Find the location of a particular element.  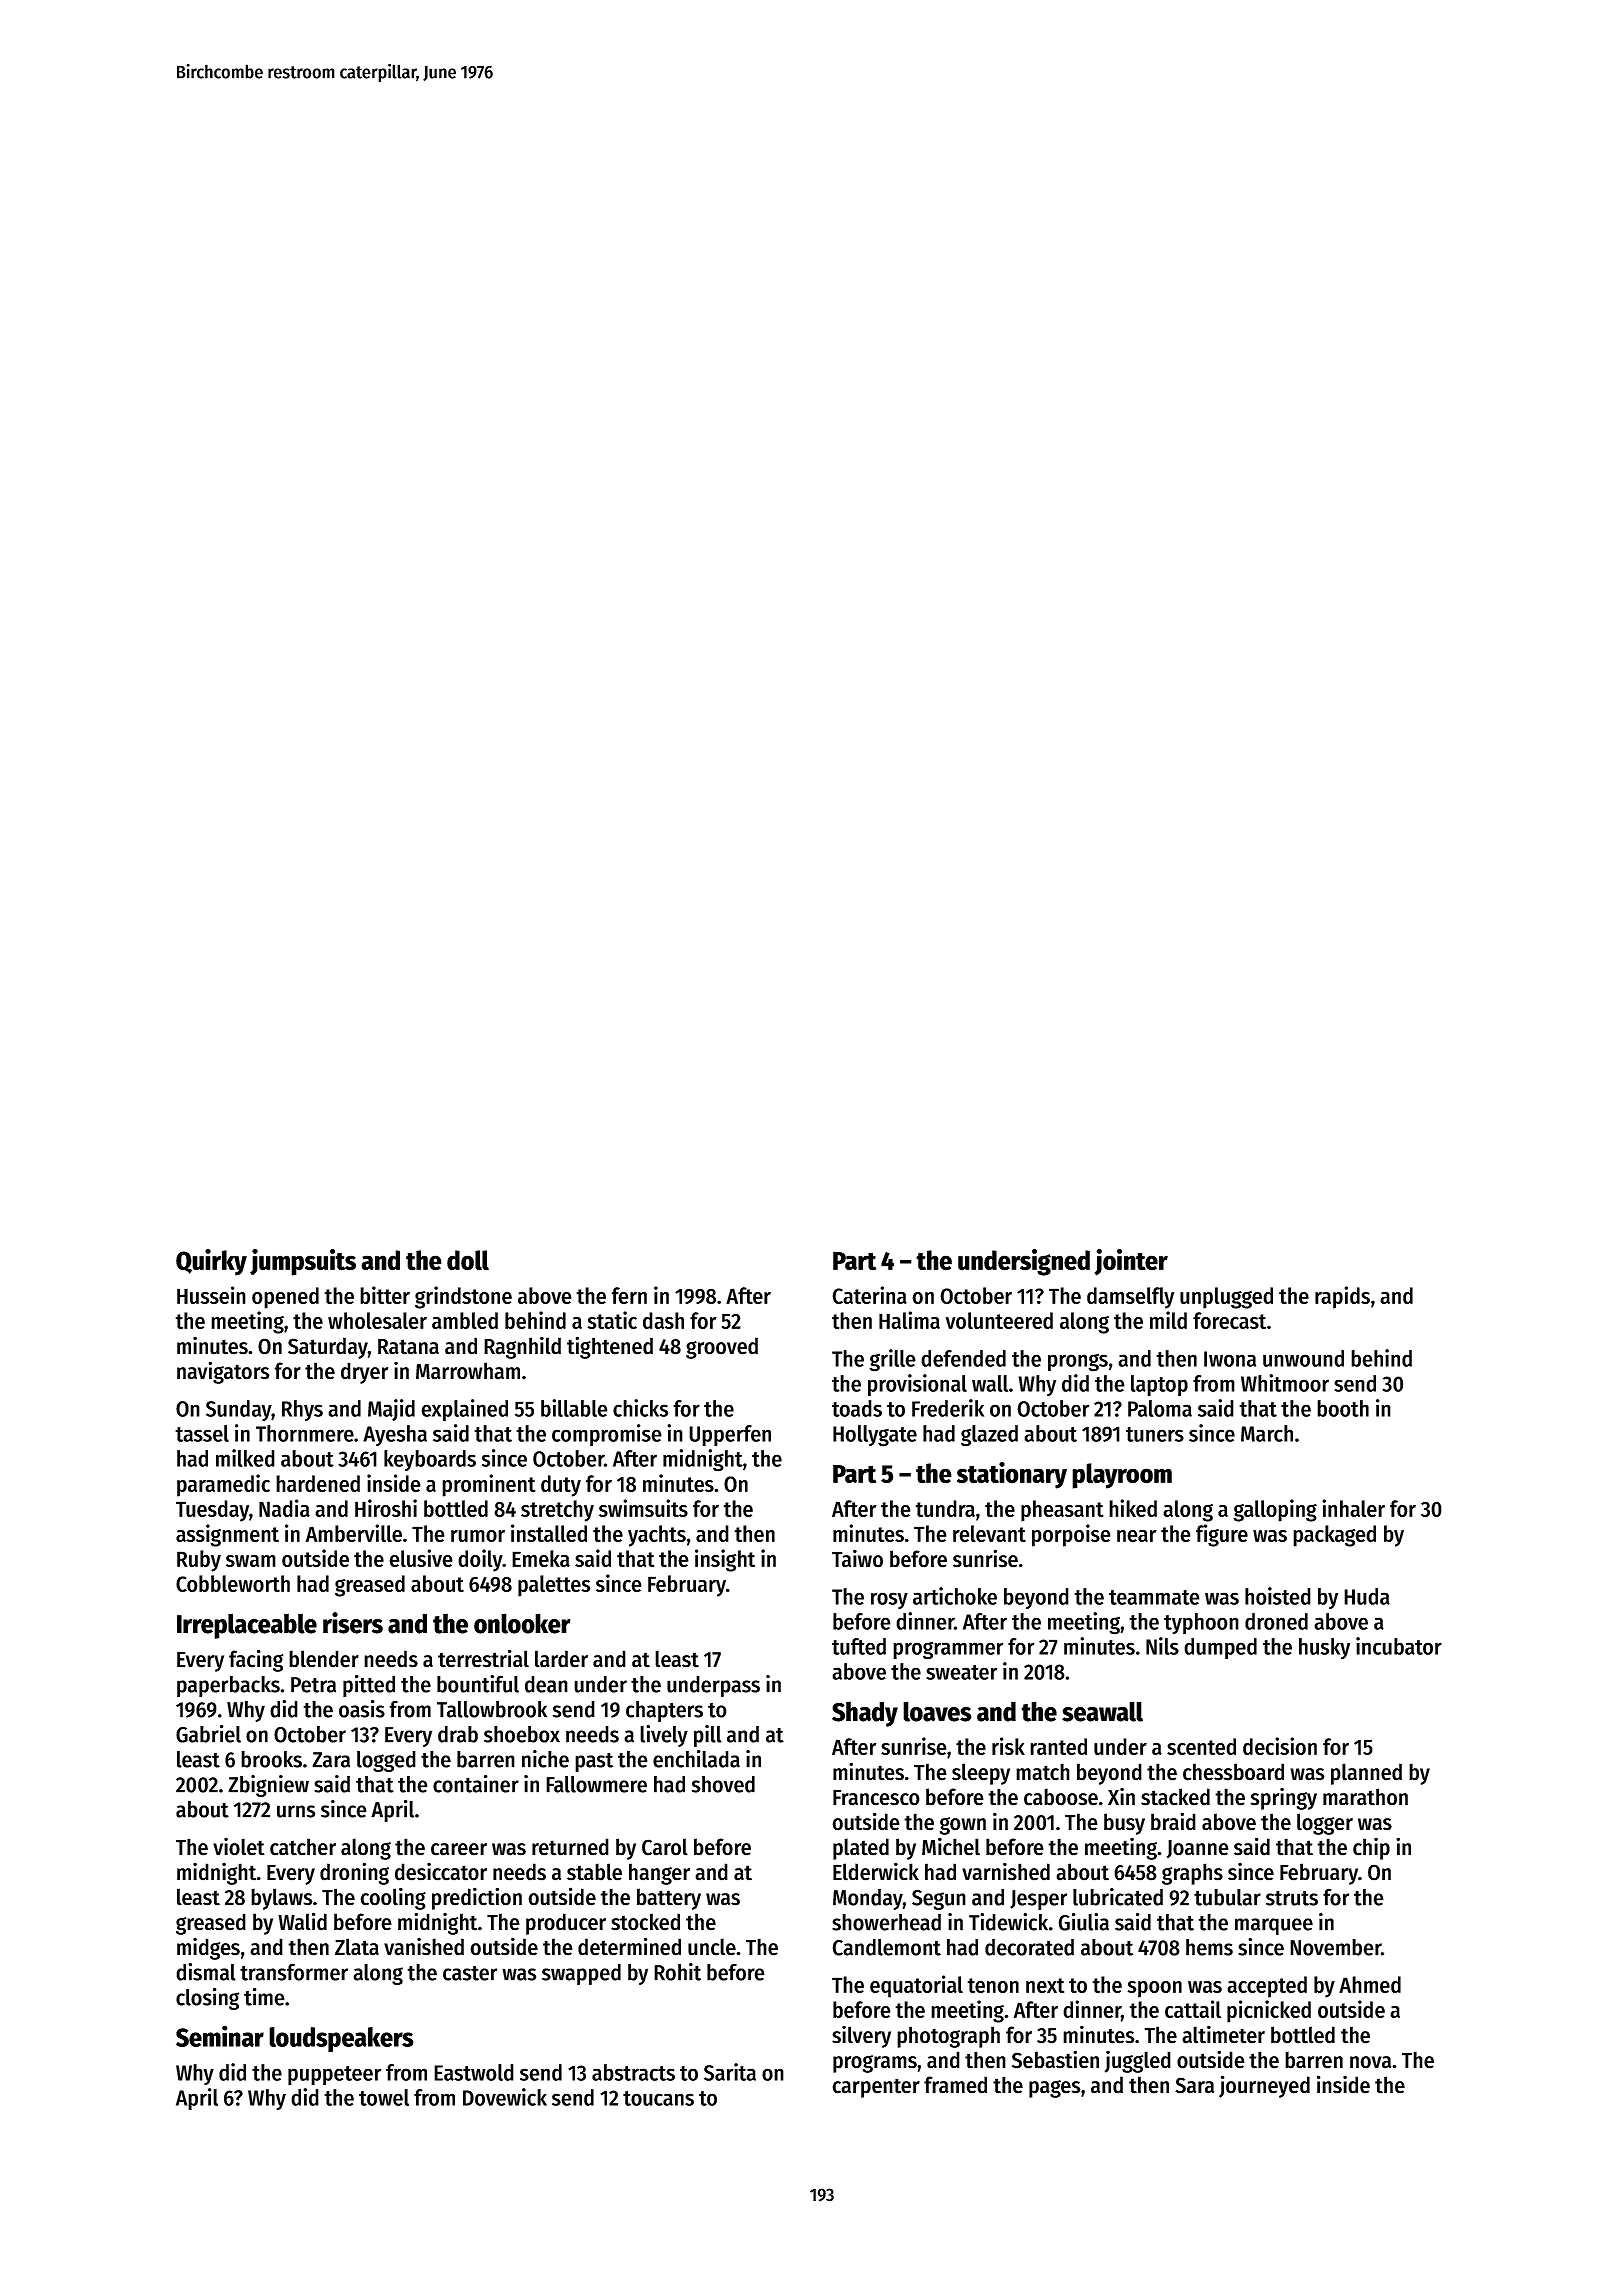

caster is located at coordinates (470, 1973).
